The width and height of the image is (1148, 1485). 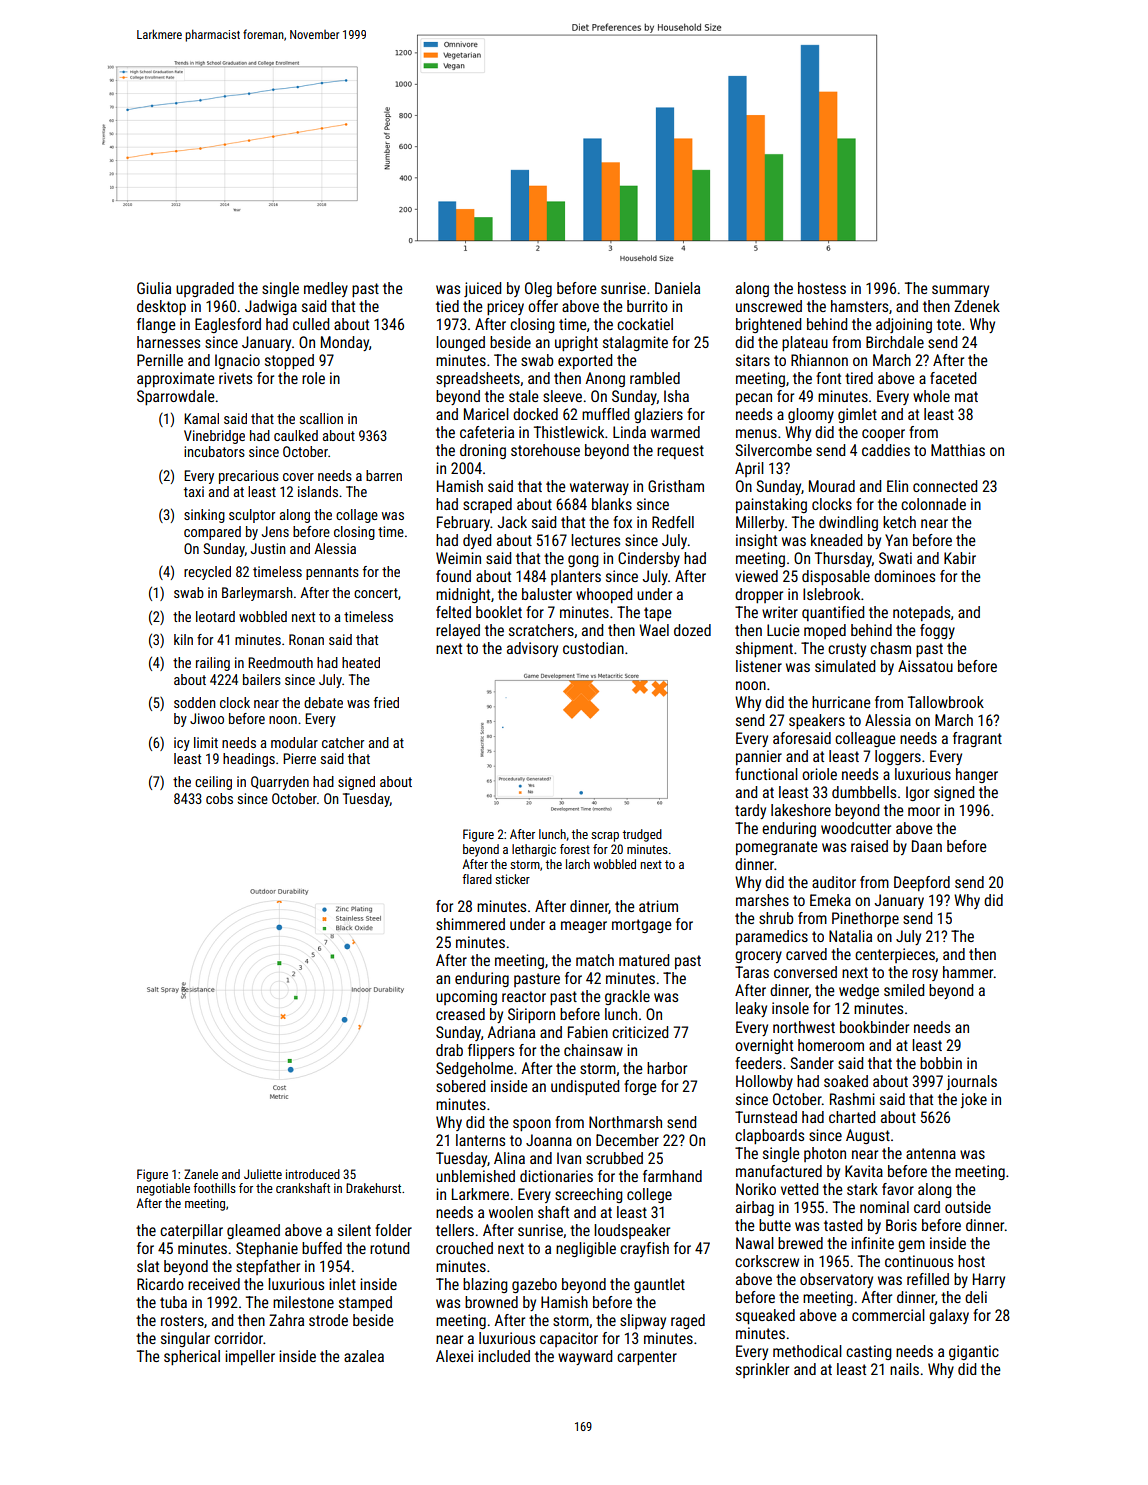 What do you see at coordinates (869, 846) in the image?
I see `raised` at bounding box center [869, 846].
